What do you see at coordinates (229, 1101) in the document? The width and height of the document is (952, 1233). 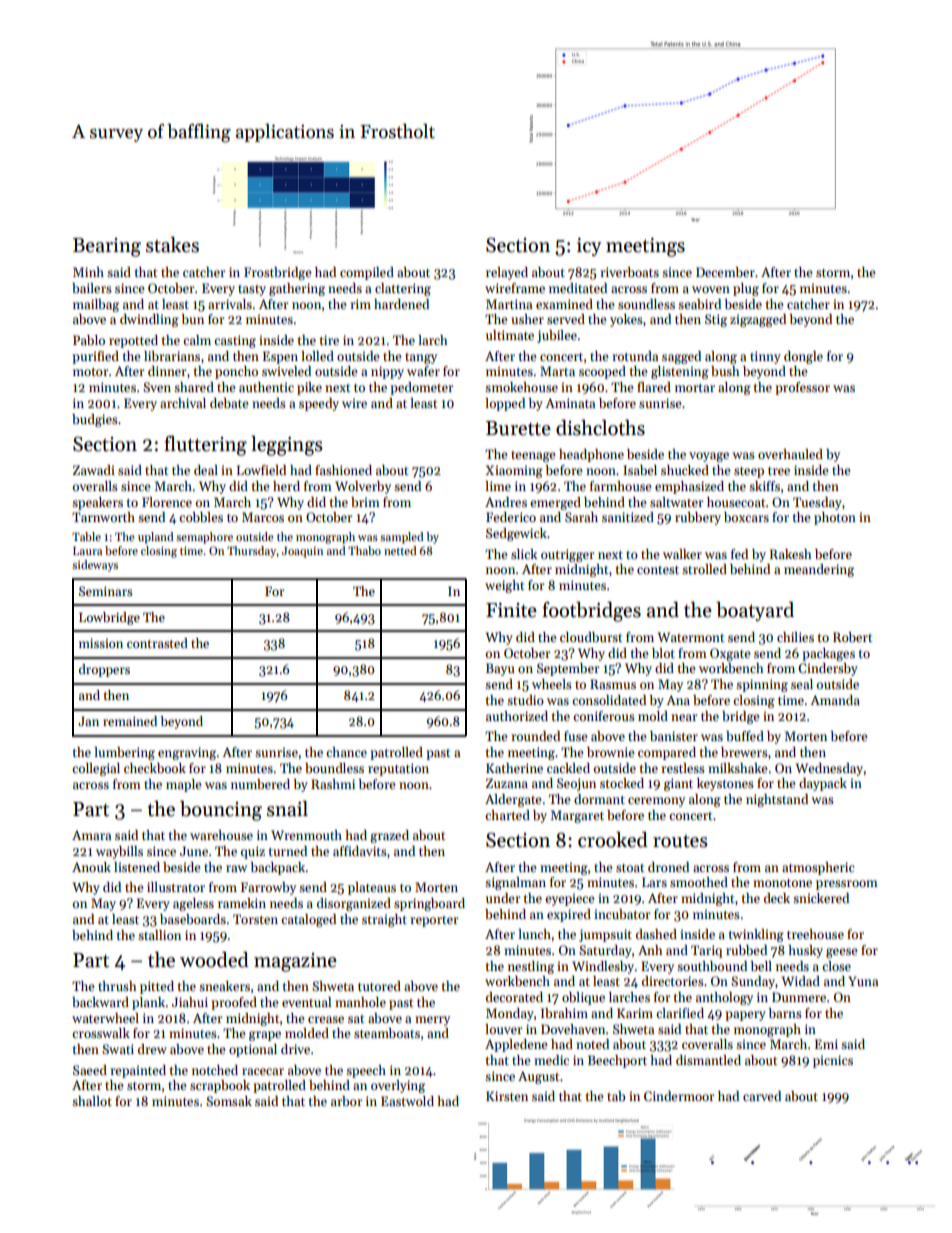 I see `Somsak` at bounding box center [229, 1101].
